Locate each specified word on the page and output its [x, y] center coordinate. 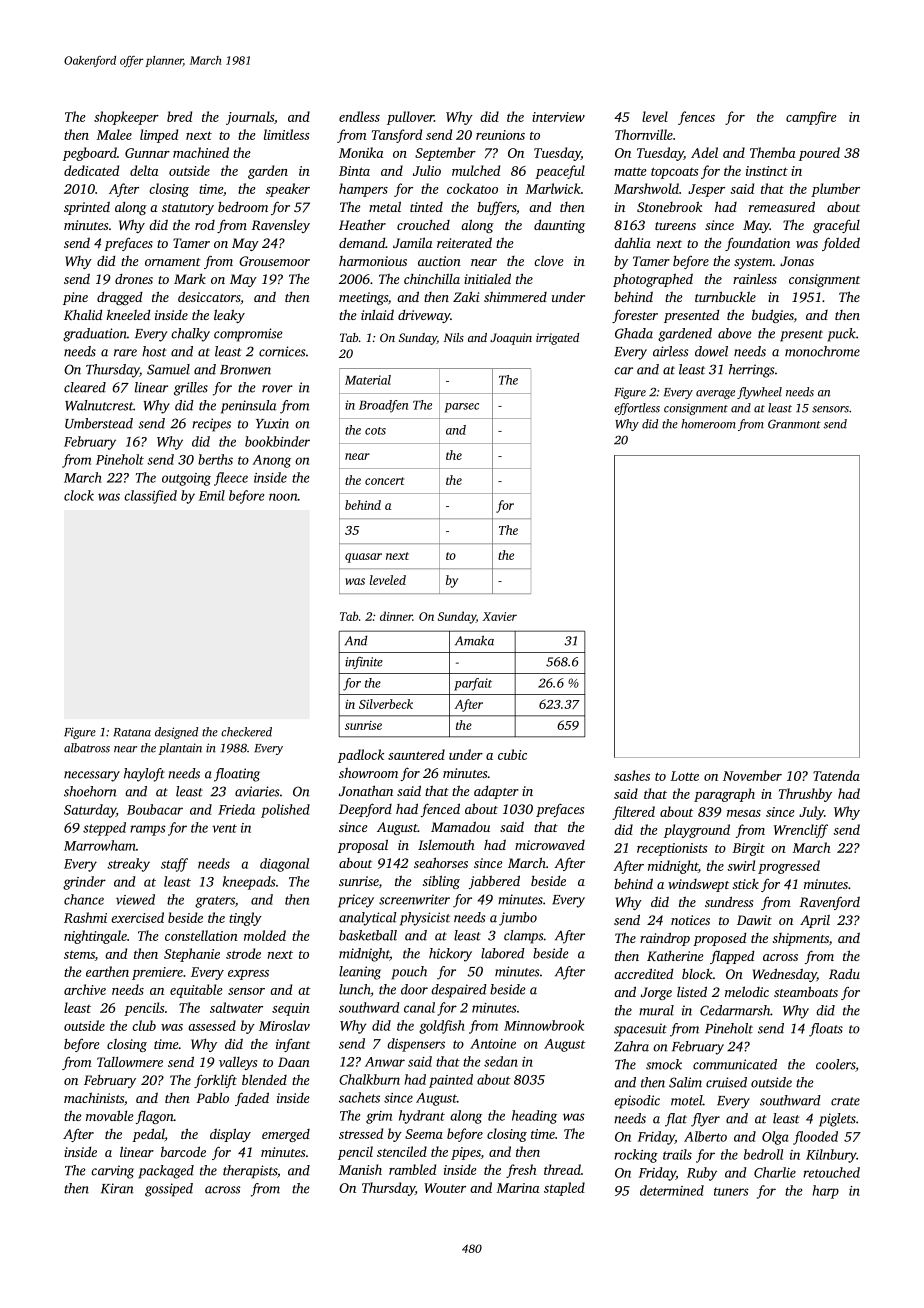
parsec [461, 408]
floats [826, 1030]
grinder [84, 883]
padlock [361, 756]
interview [558, 117]
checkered [246, 732]
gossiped [169, 1190]
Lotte [684, 776]
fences [696, 118]
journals [250, 118]
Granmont [794, 424]
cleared [85, 387]
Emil [212, 495]
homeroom [708, 424]
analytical [367, 919]
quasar [363, 558]
